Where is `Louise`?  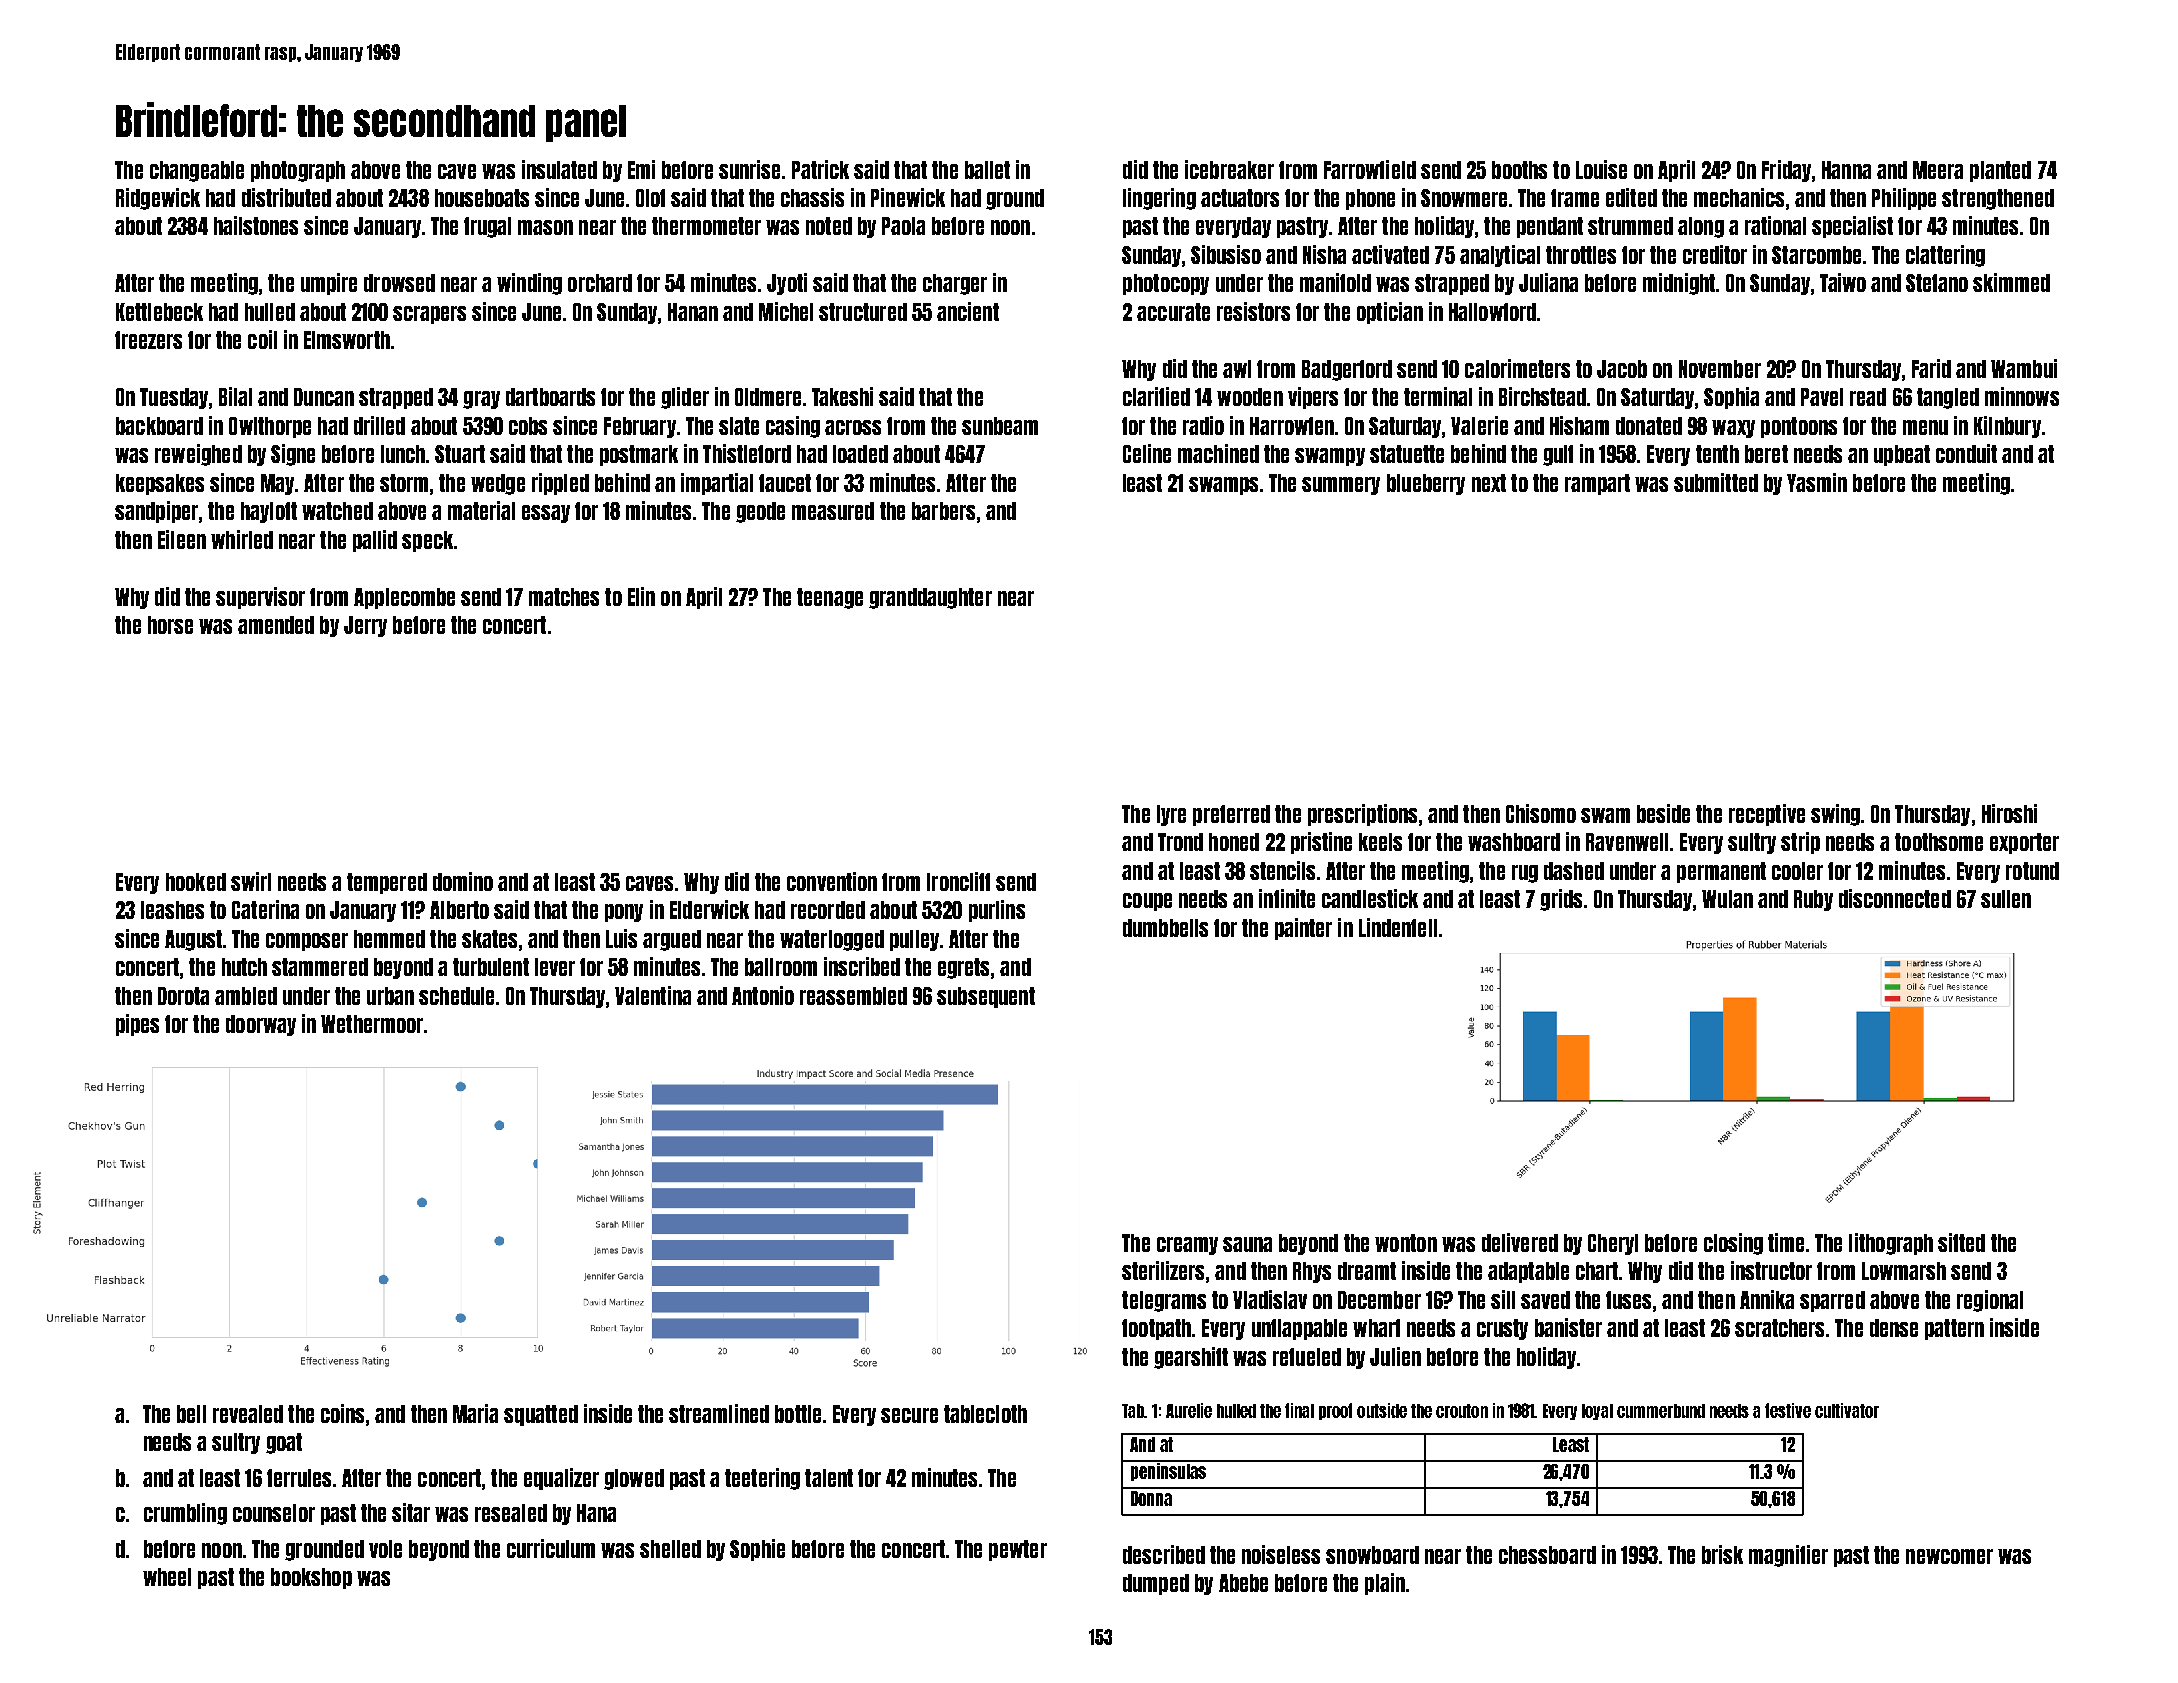
Louise is located at coordinates (1601, 169).
